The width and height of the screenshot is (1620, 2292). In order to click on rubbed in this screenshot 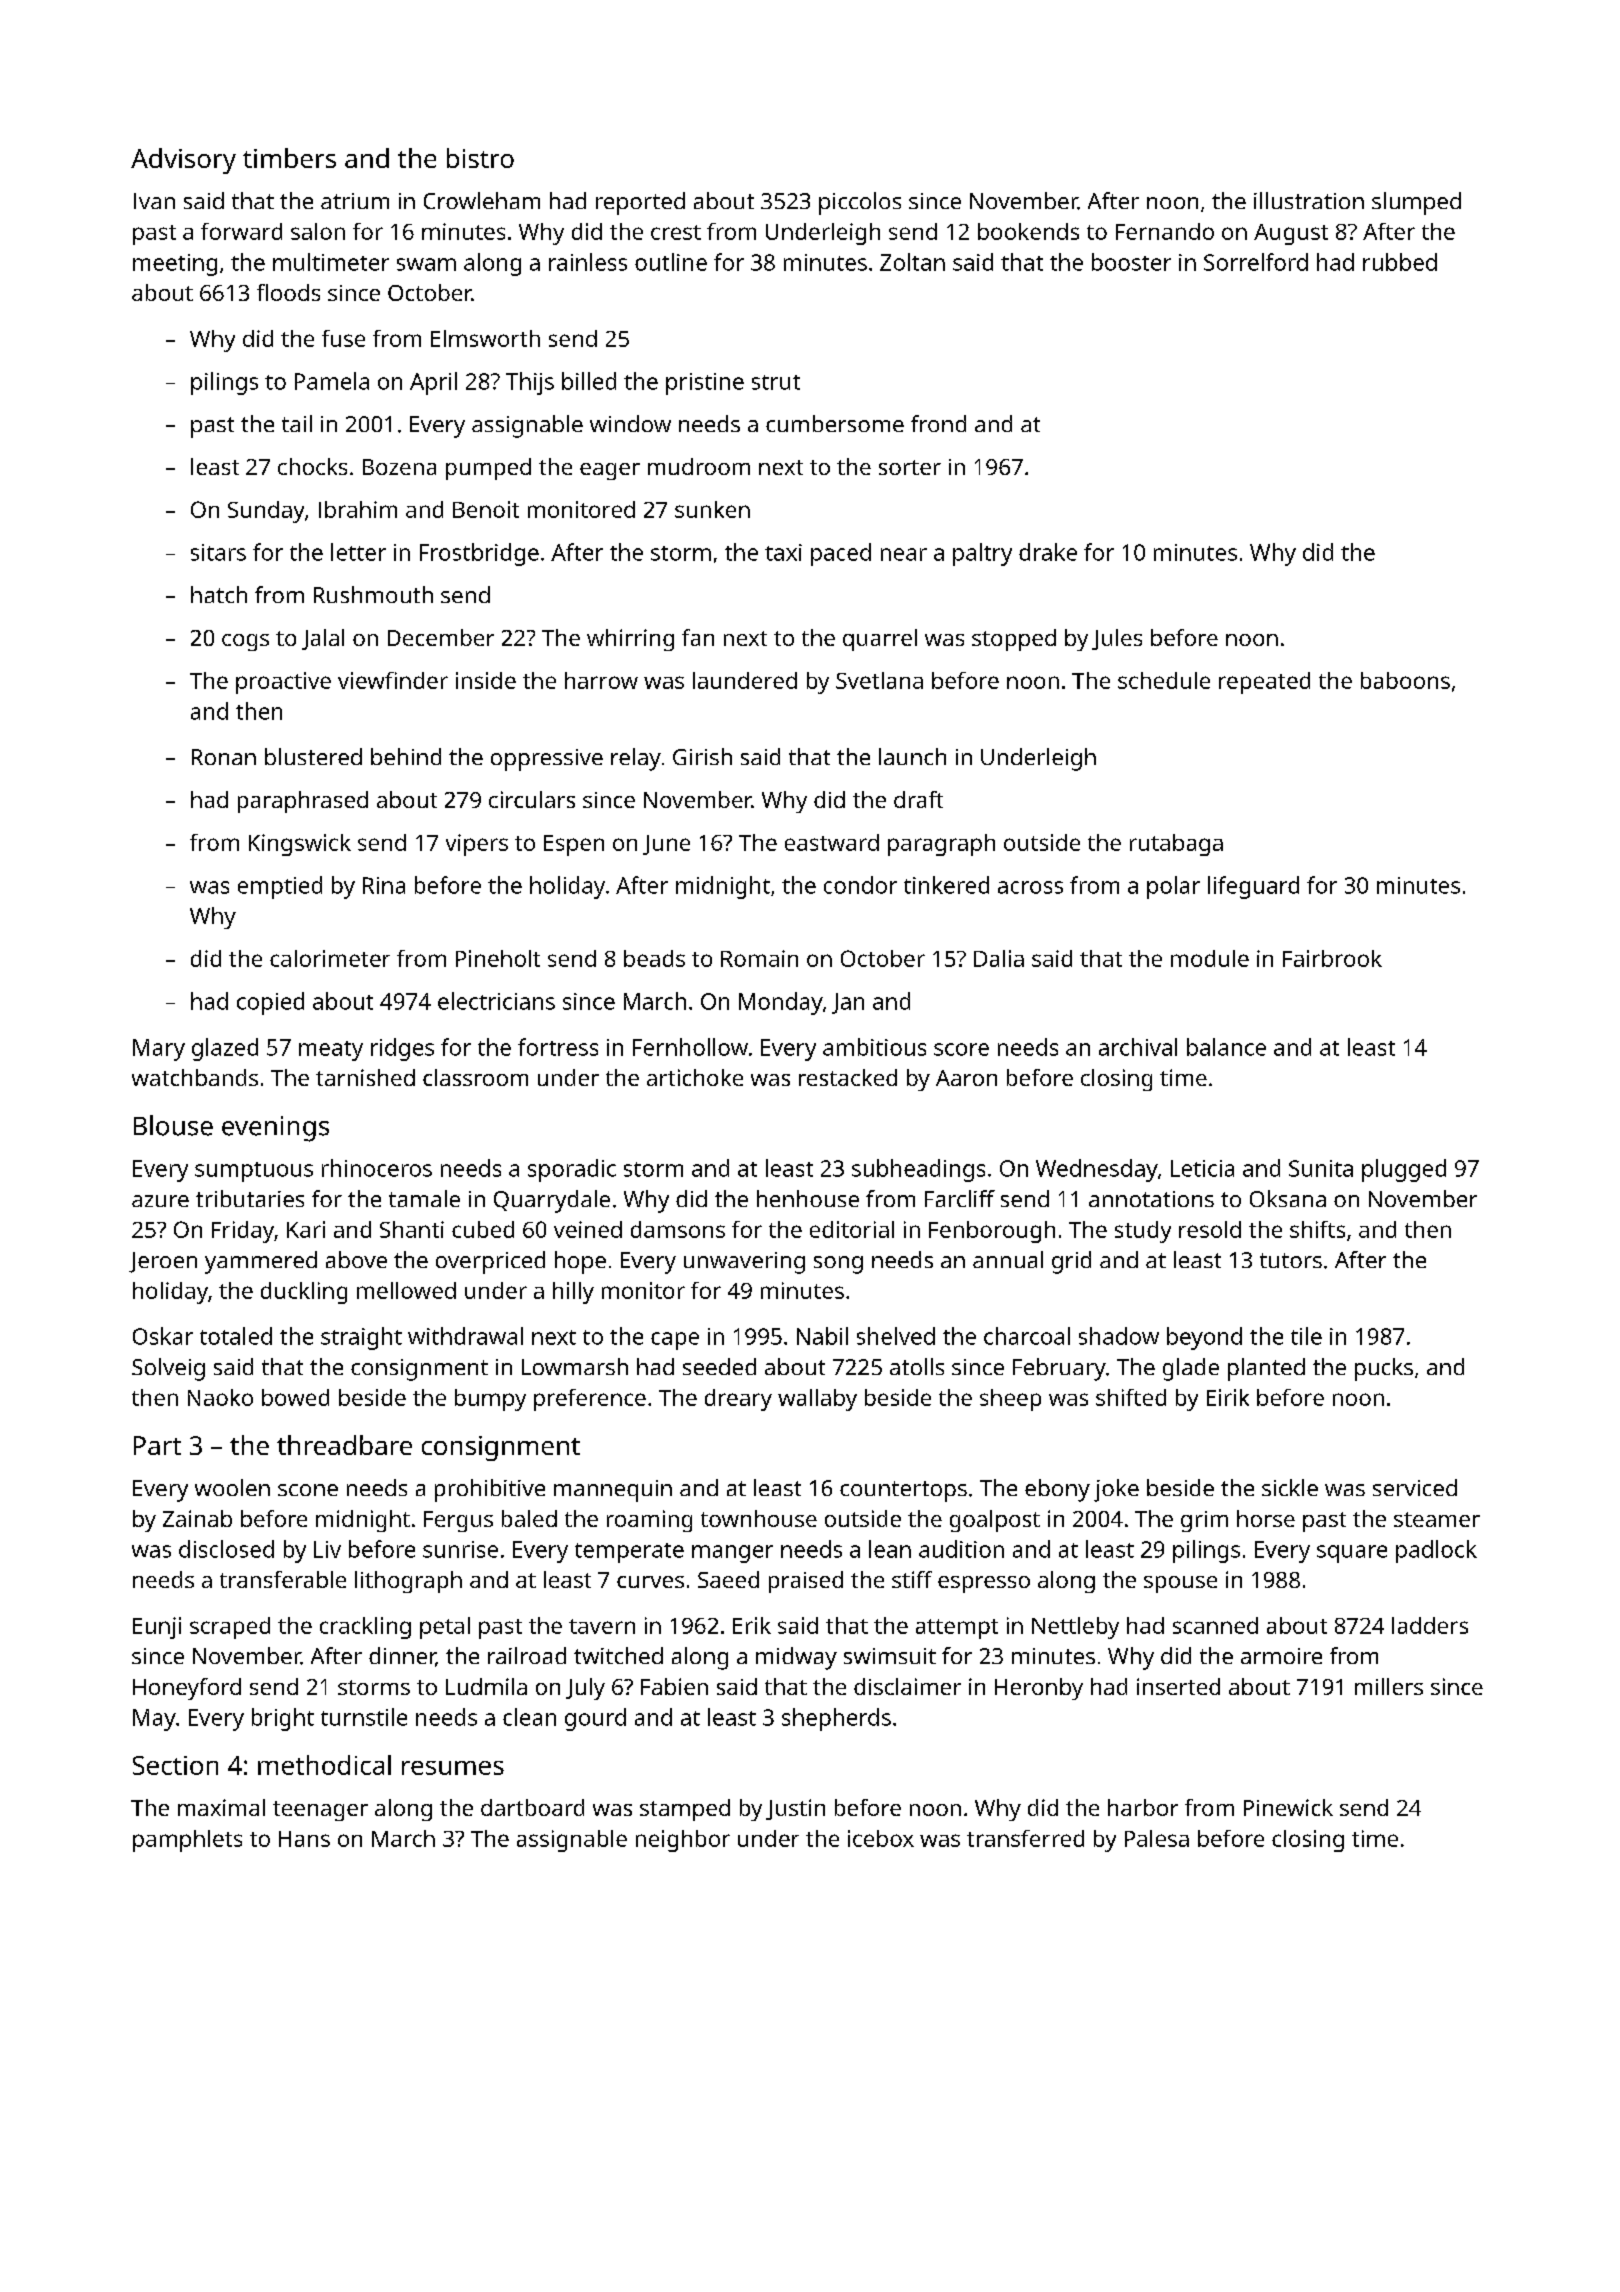, I will do `click(1400, 262)`.
